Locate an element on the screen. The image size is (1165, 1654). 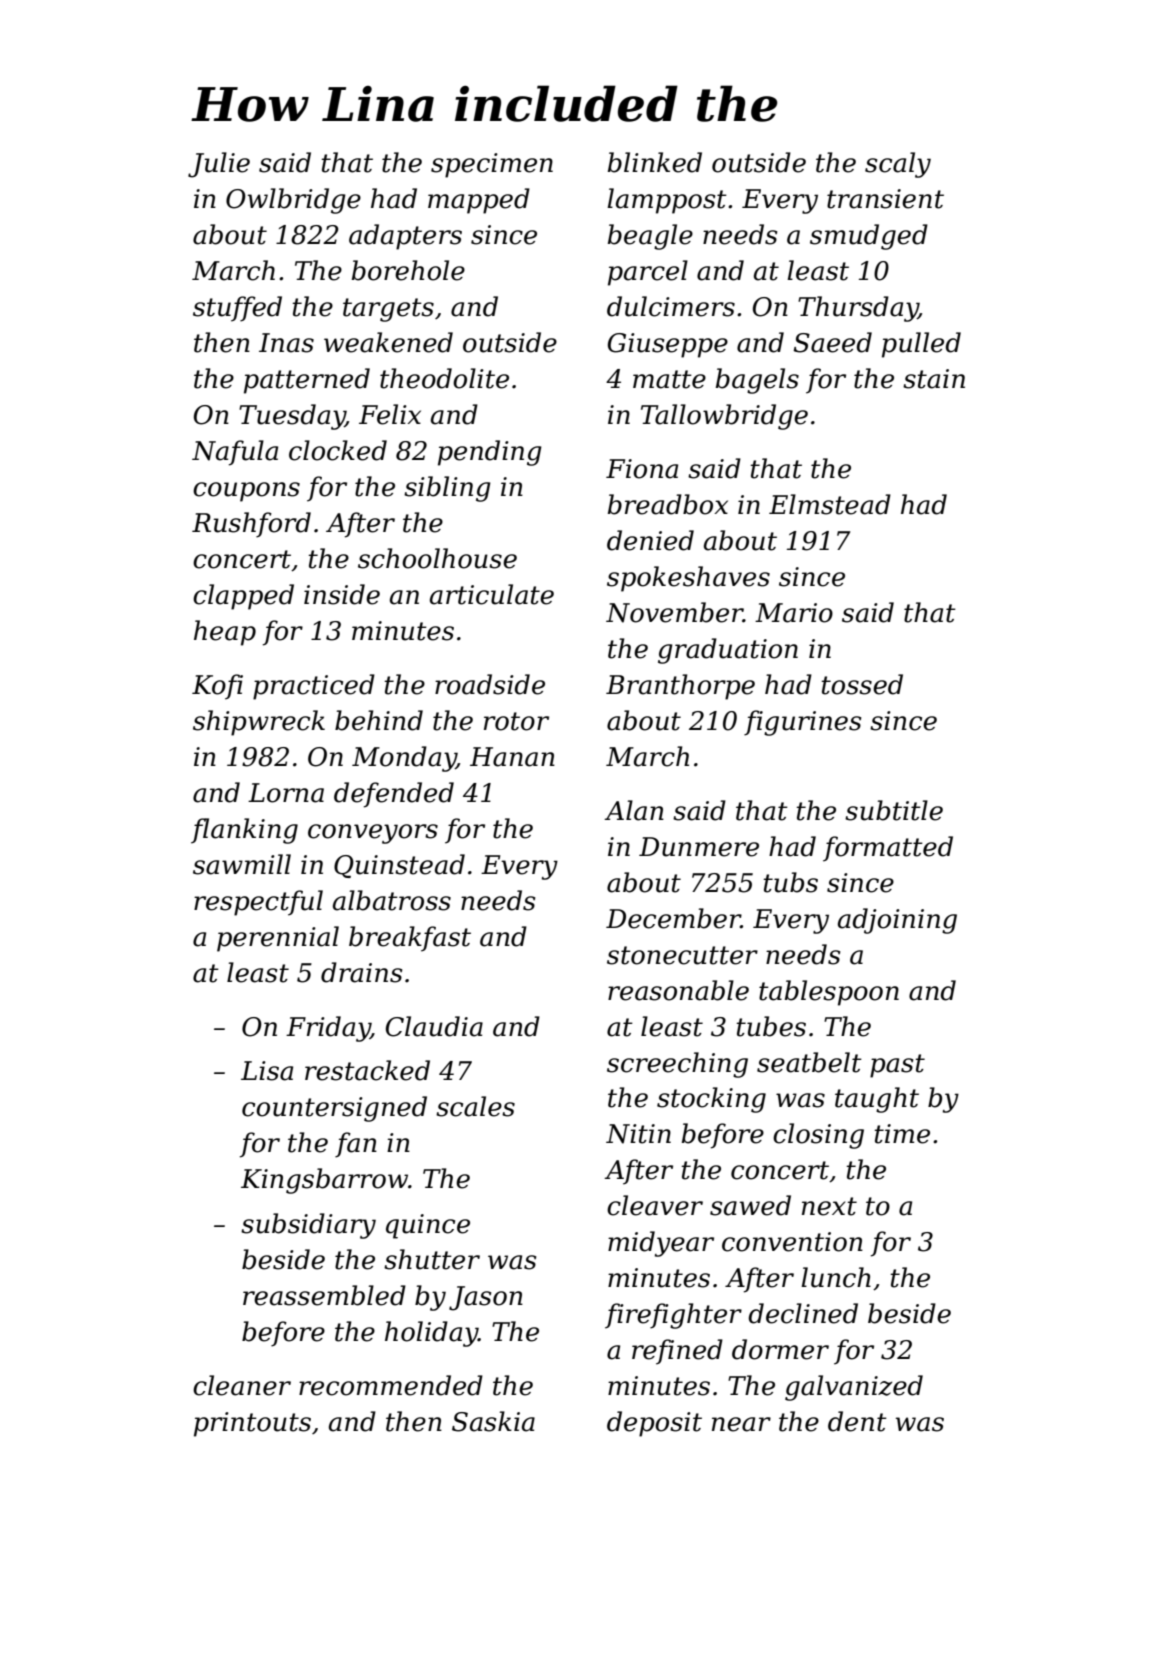
blinked is located at coordinates (655, 162).
